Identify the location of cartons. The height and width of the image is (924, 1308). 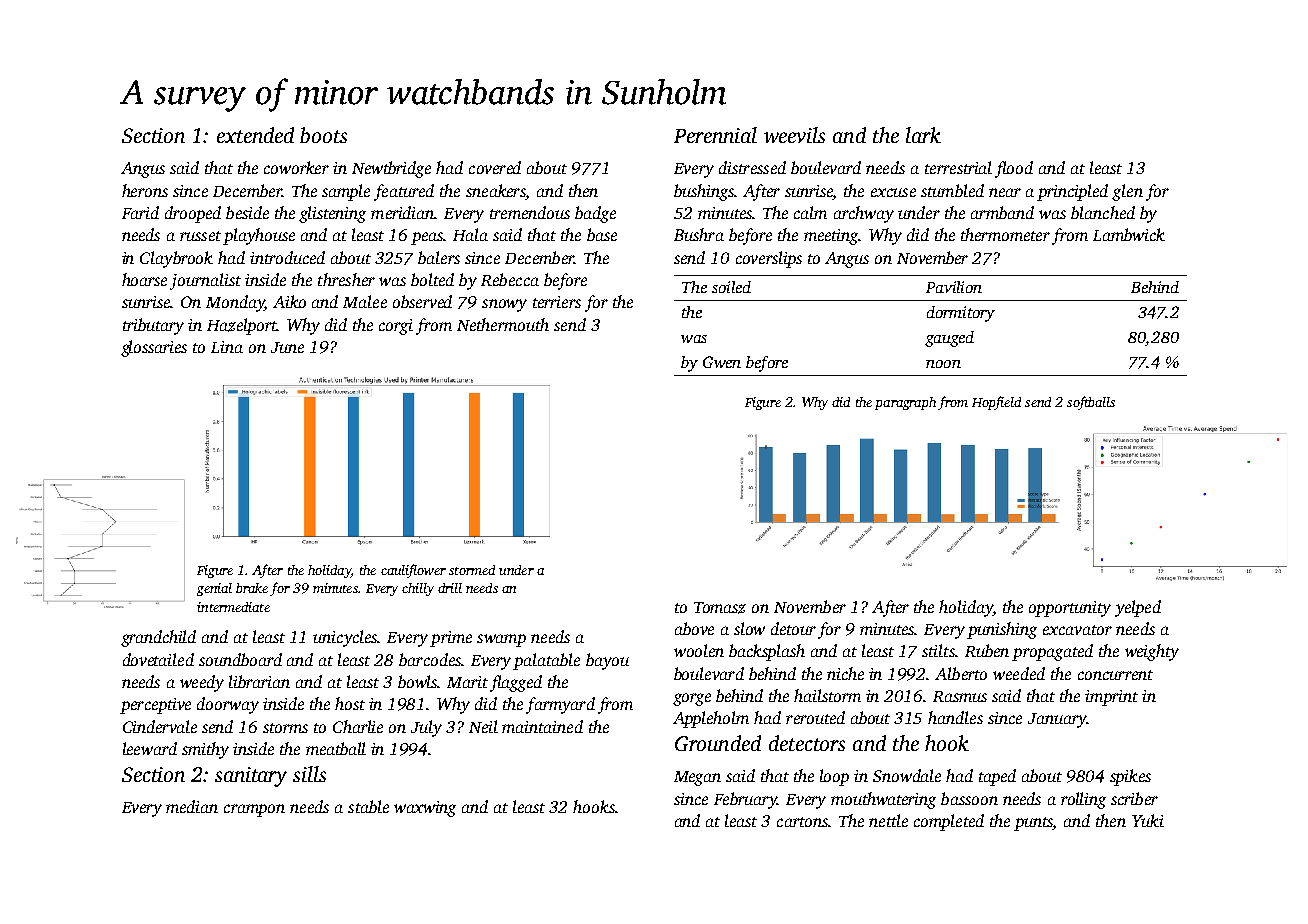
(802, 822).
